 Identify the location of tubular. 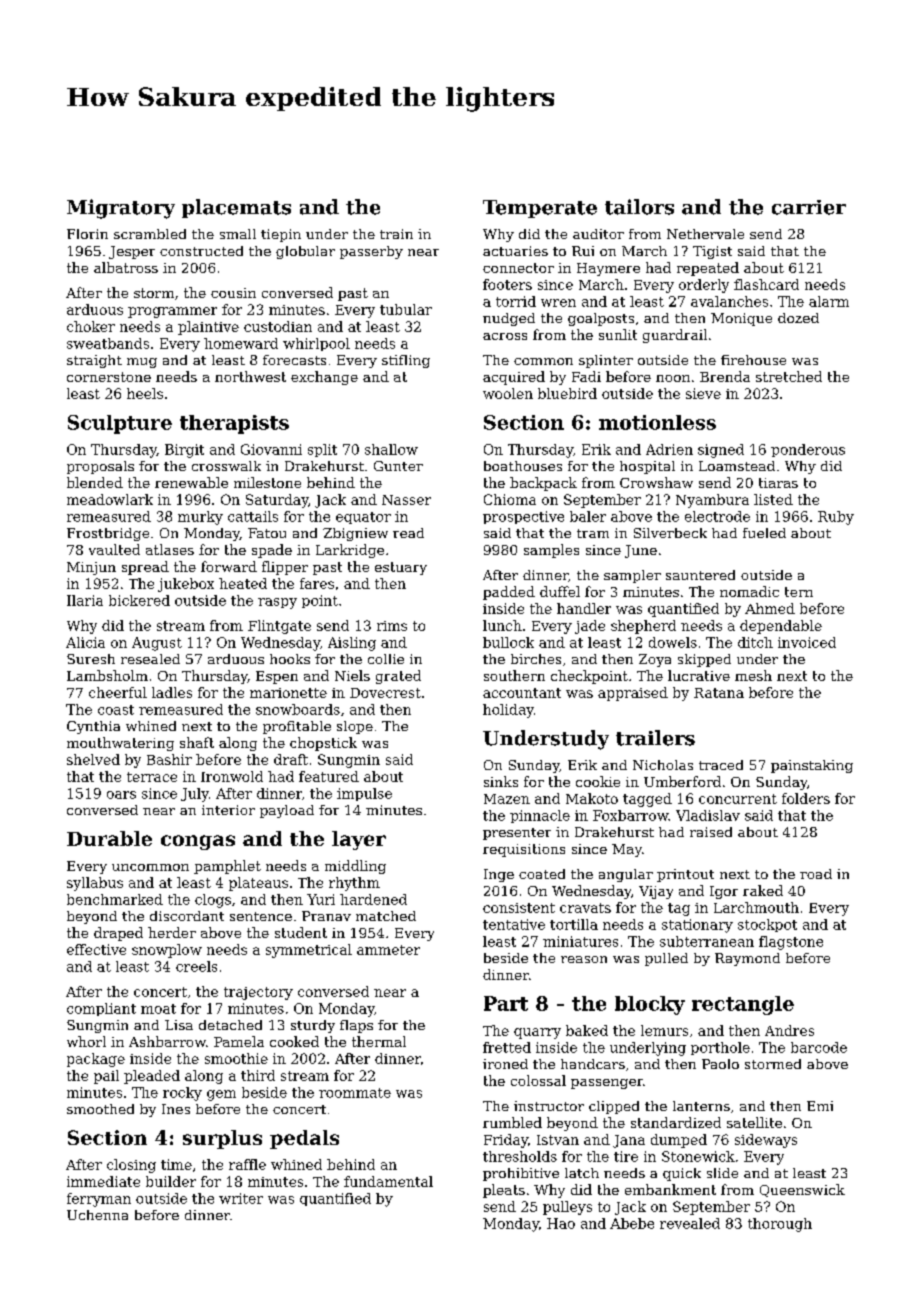
(406, 309).
